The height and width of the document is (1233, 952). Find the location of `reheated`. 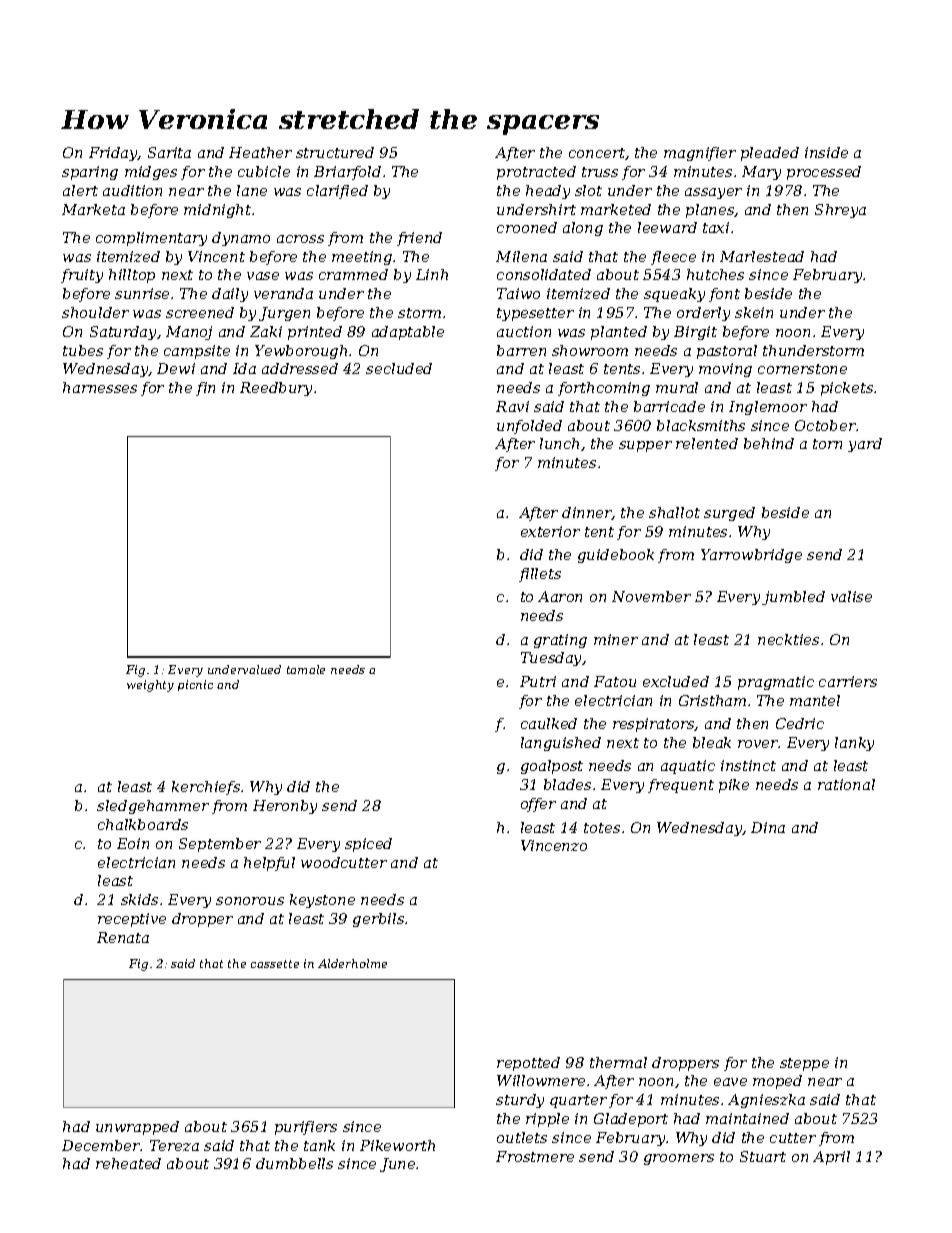

reheated is located at coordinates (128, 1163).
